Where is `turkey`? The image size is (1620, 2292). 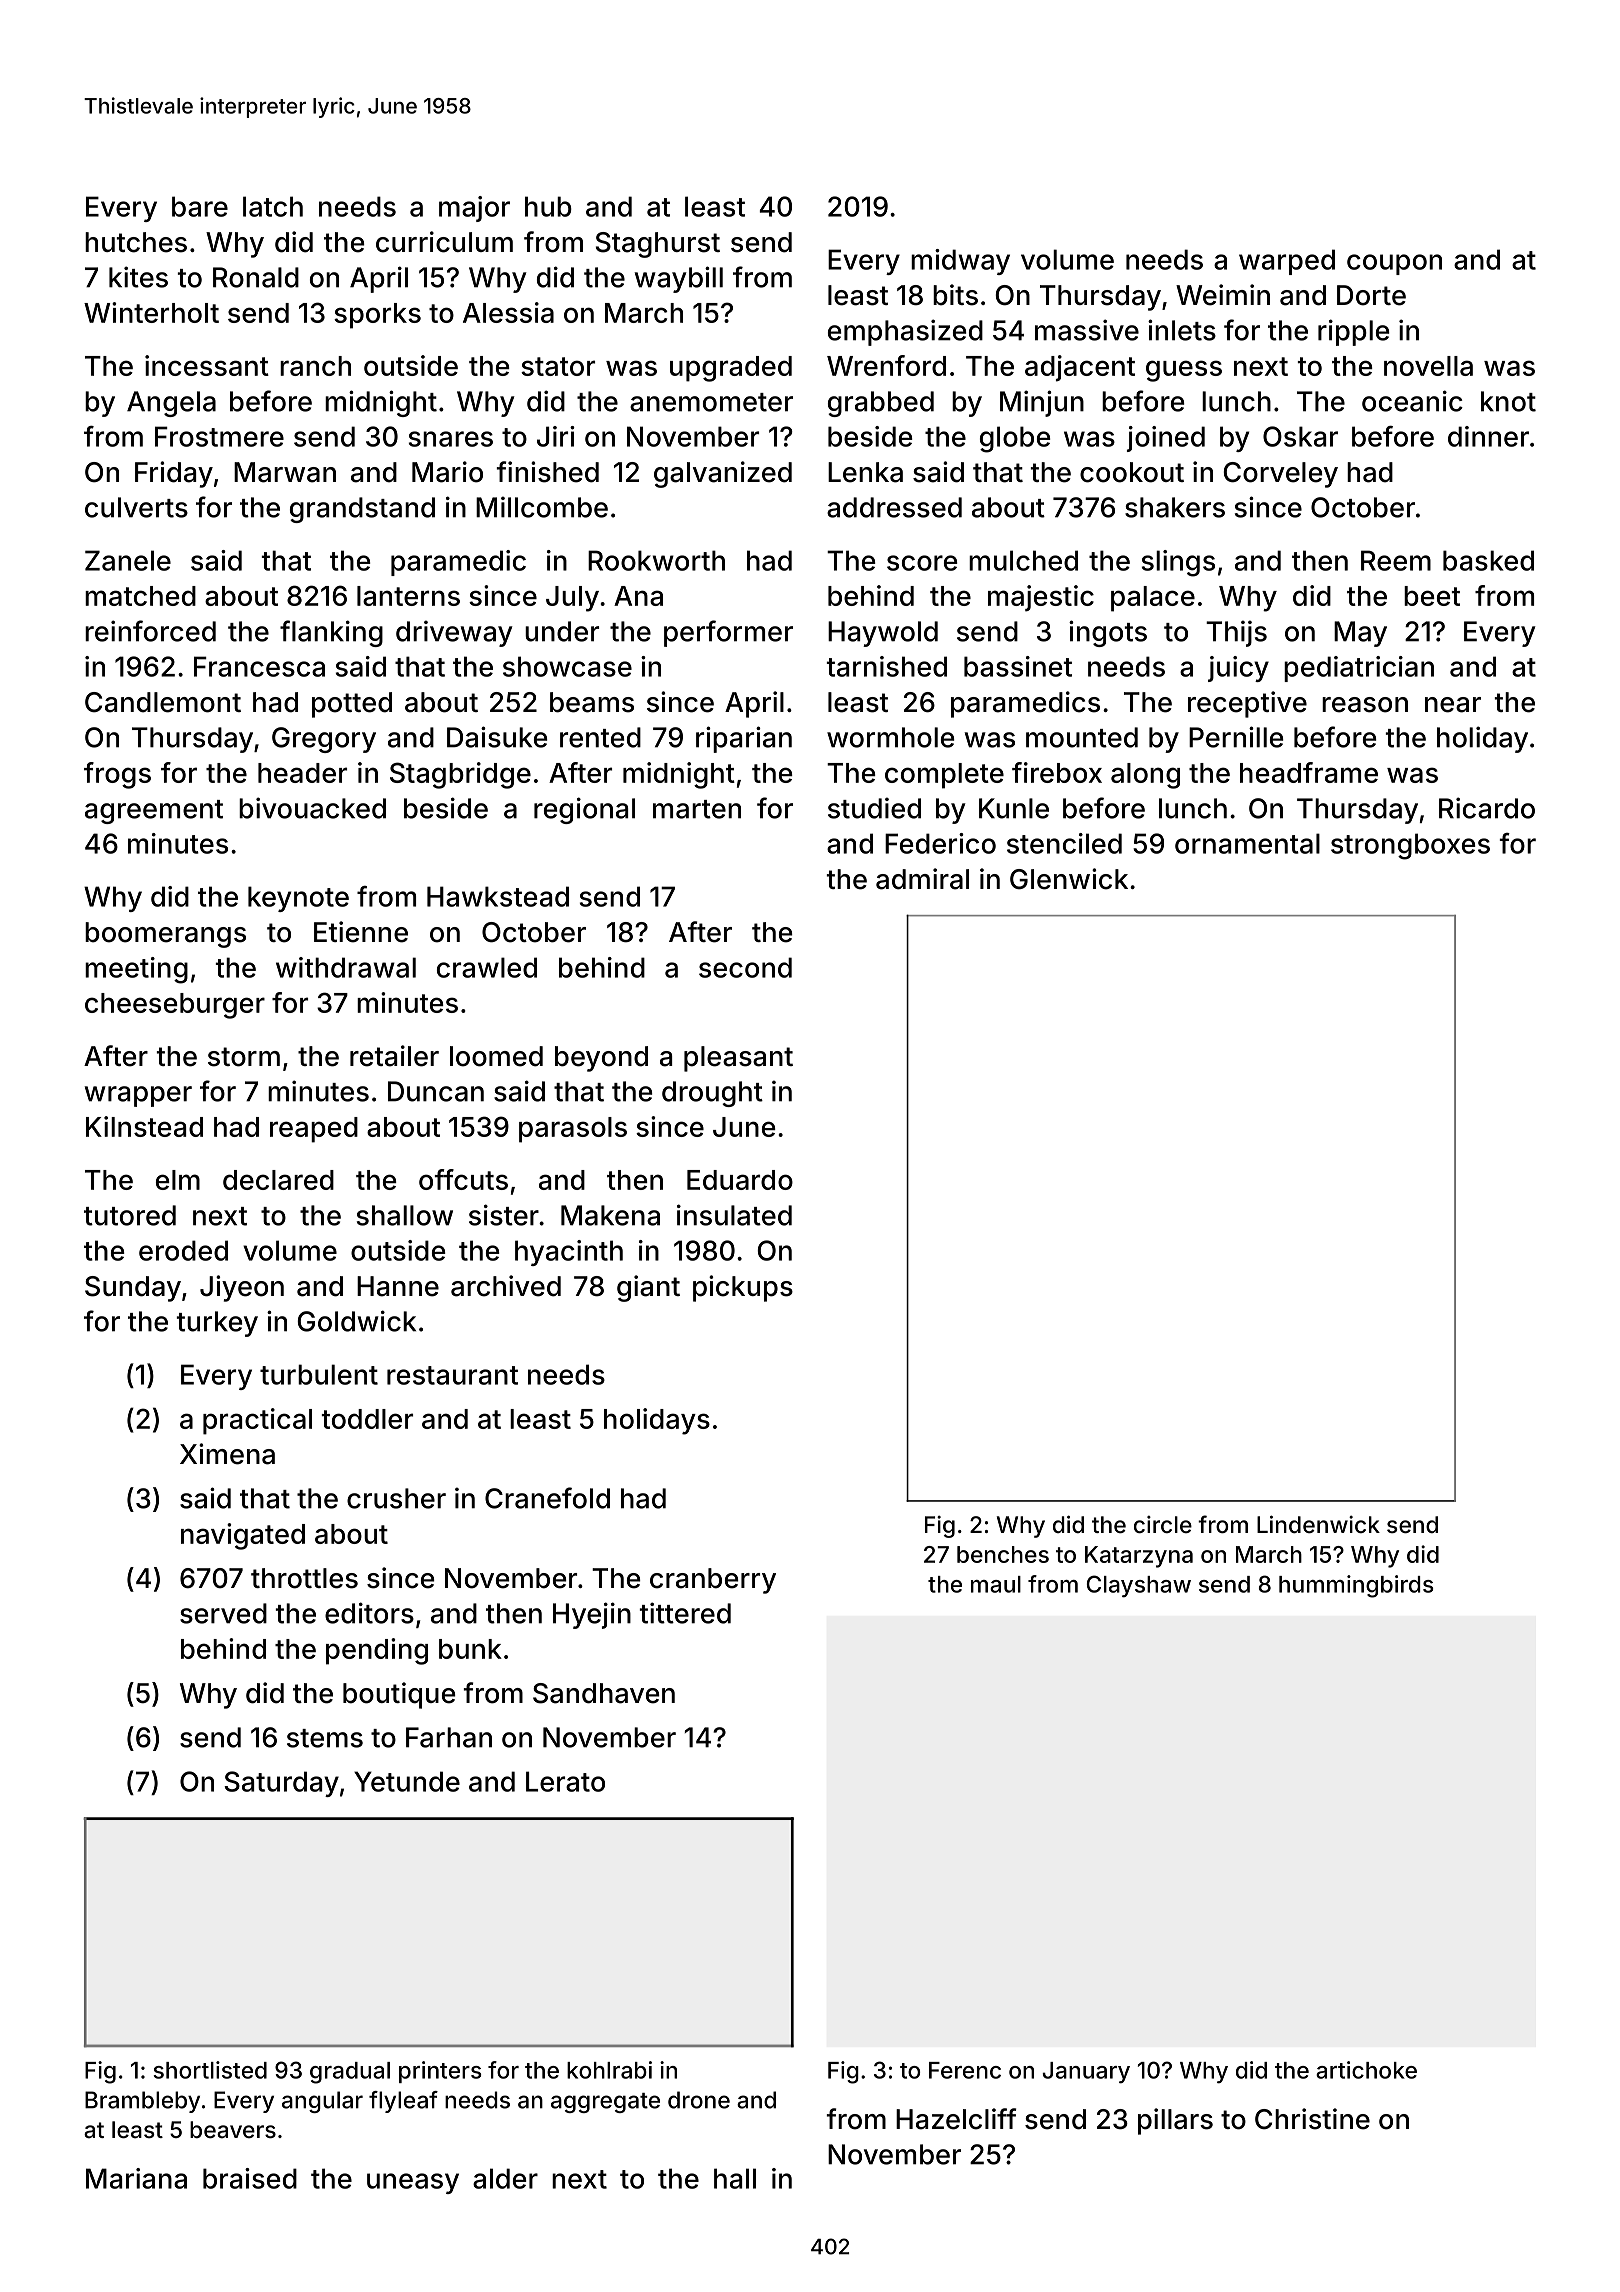
turkey is located at coordinates (217, 1324).
